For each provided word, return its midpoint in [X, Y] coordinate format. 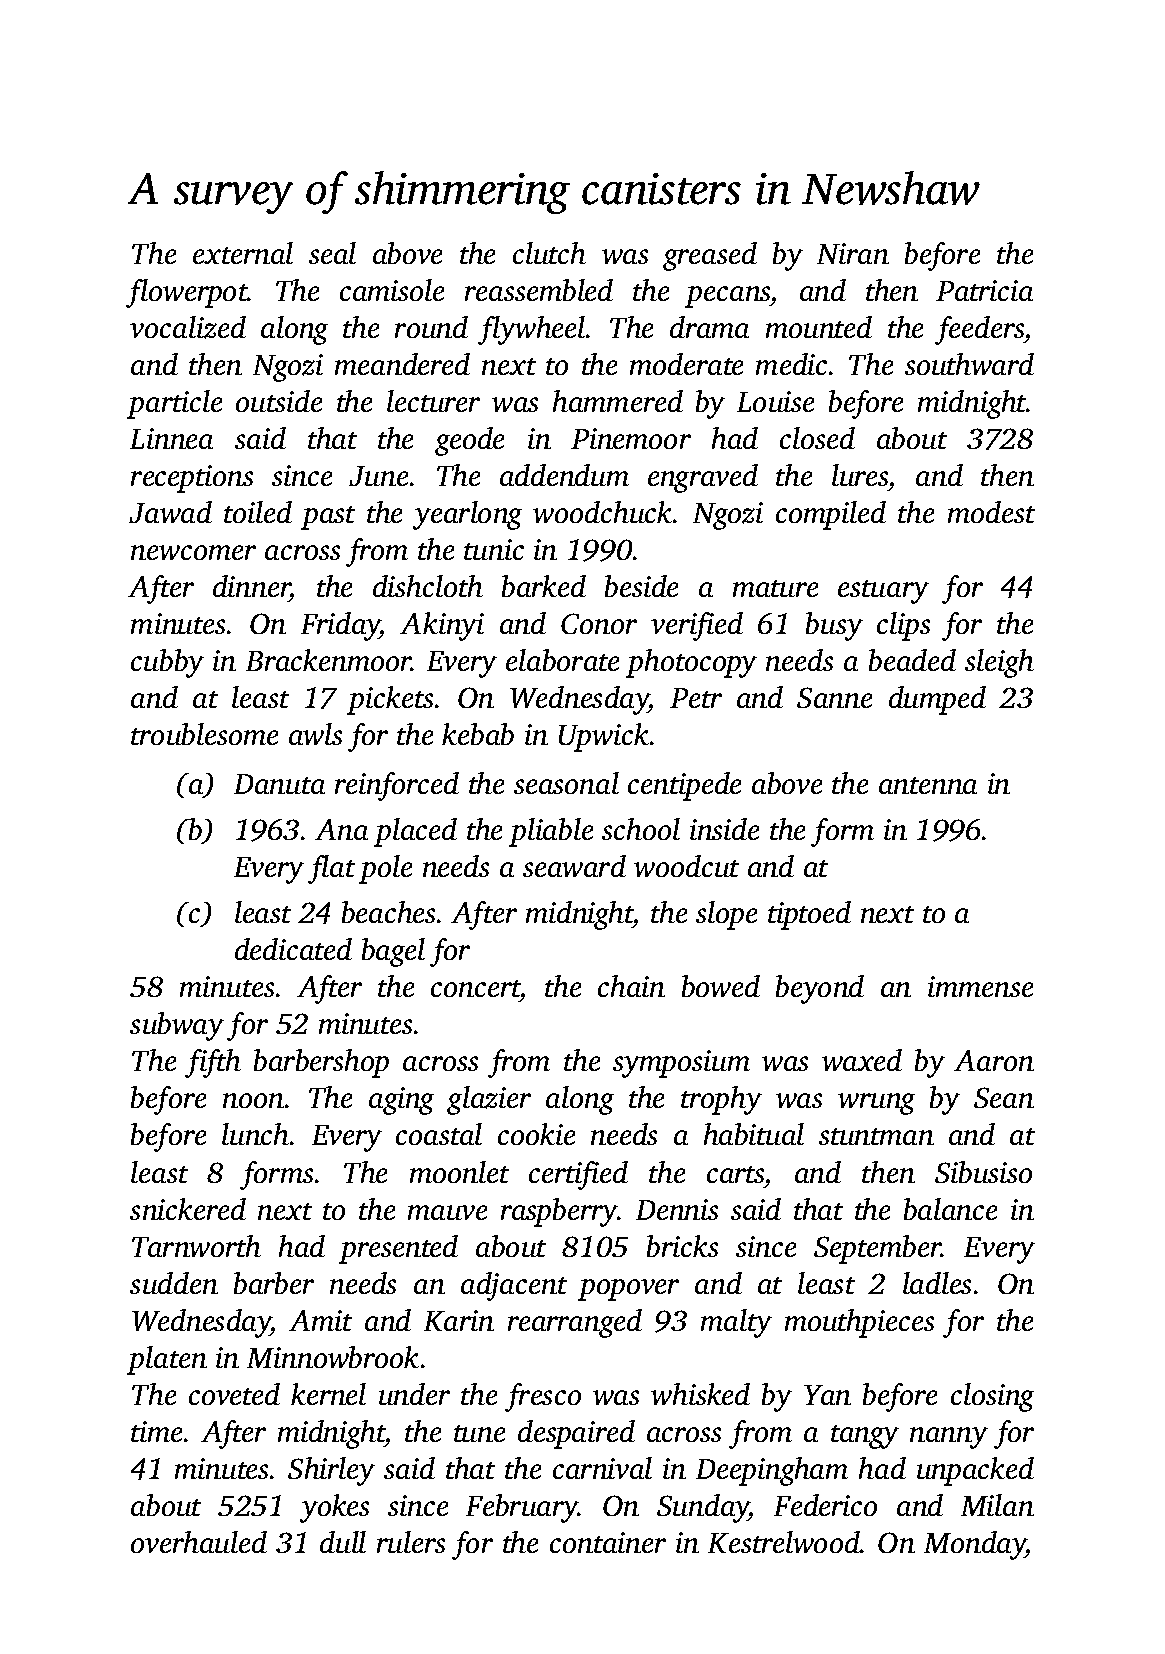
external [243, 253]
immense [980, 986]
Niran [853, 253]
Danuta [279, 784]
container [608, 1542]
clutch [549, 253]
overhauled [199, 1542]
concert [475, 988]
